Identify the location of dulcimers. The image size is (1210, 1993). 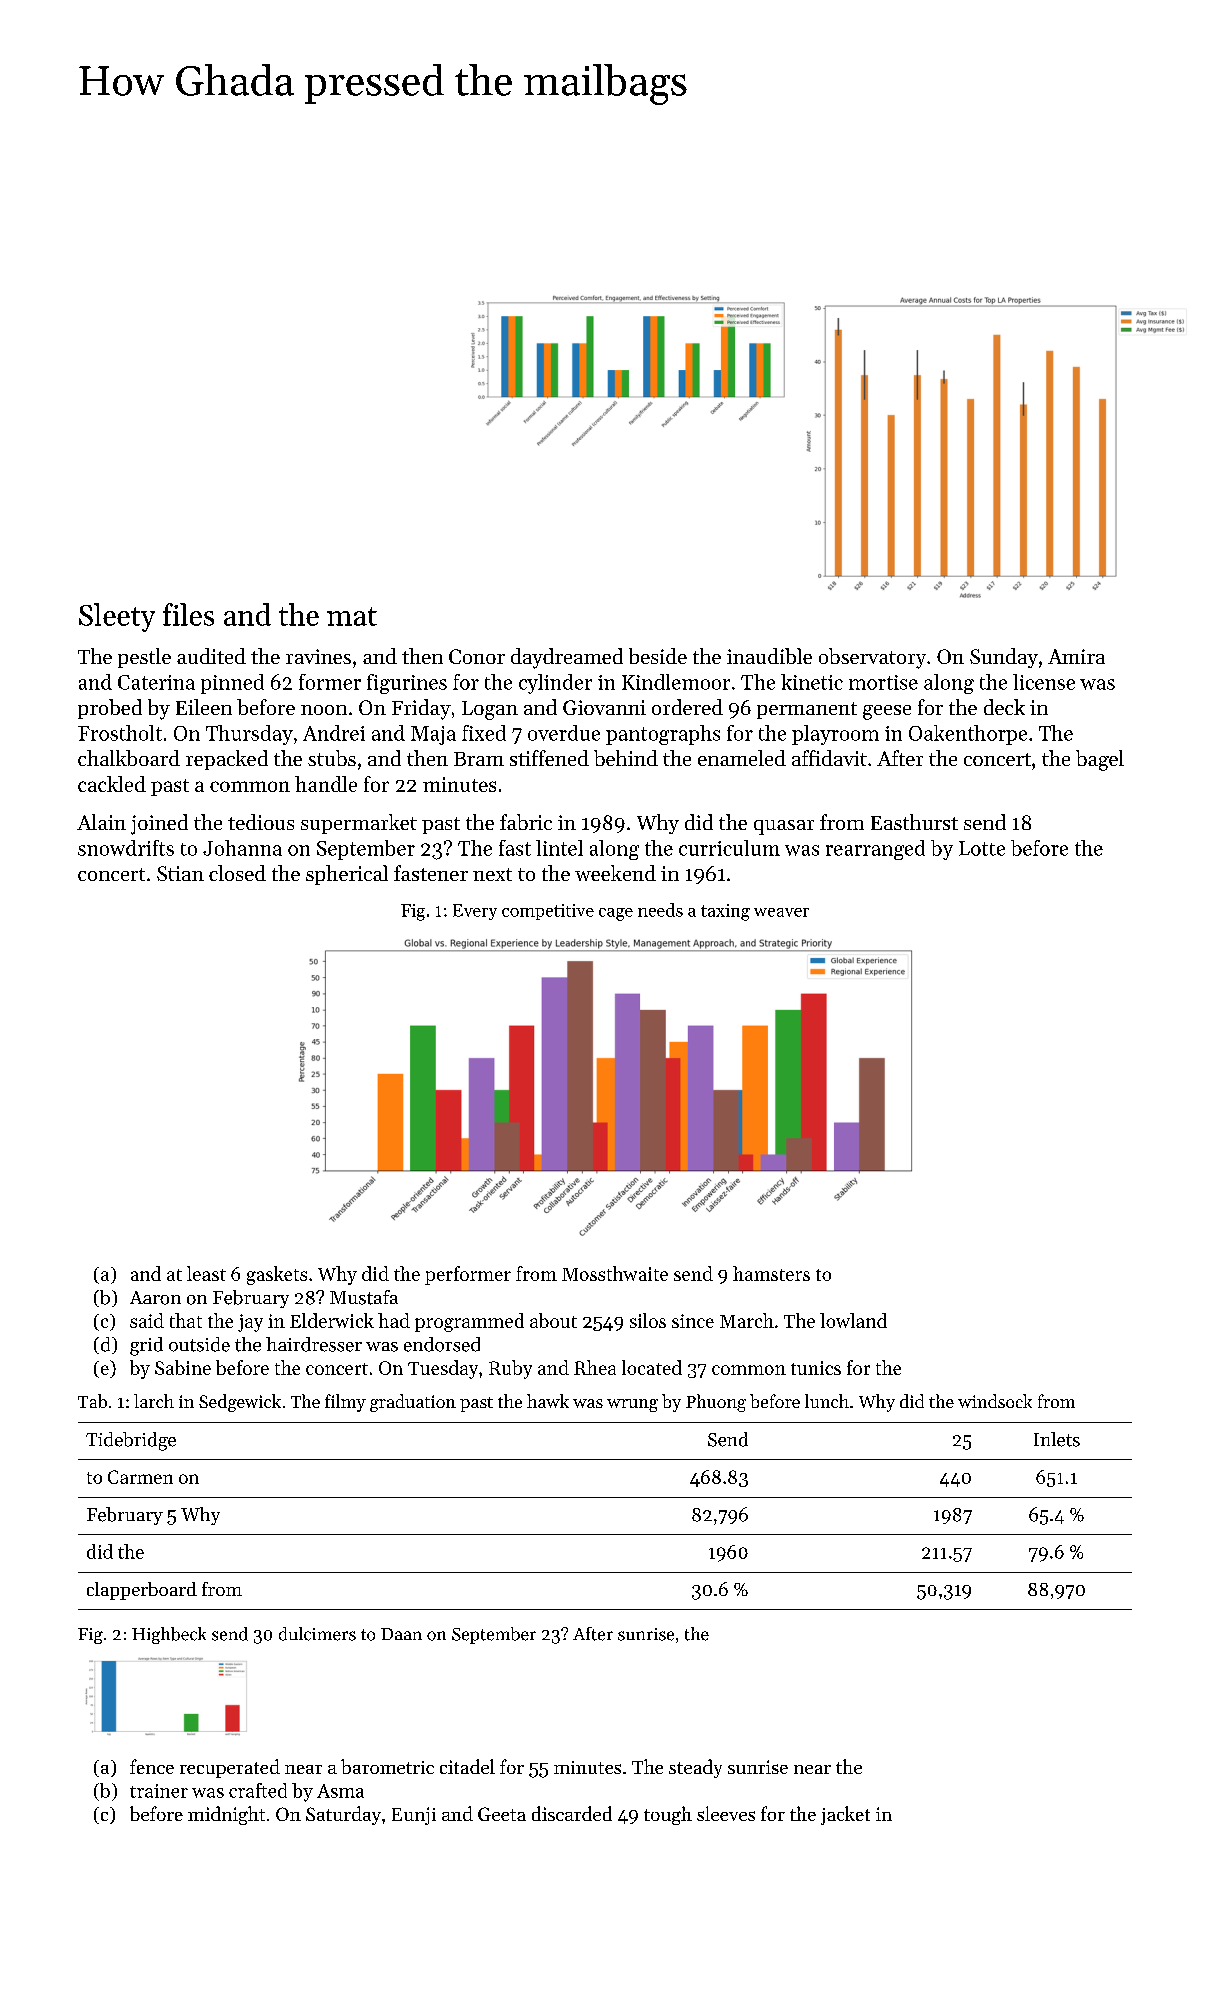
(317, 1634).
